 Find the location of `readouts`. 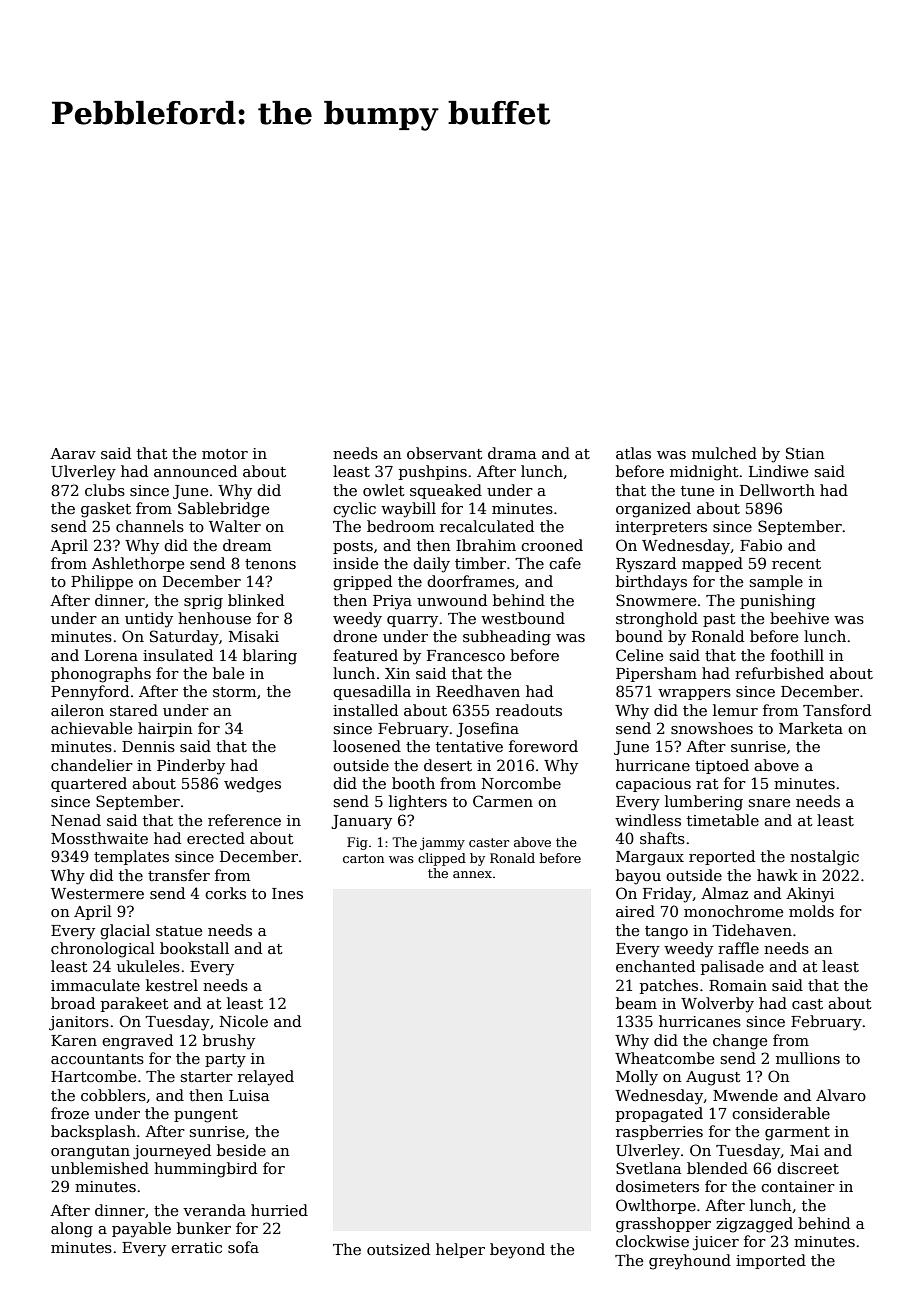

readouts is located at coordinates (529, 710).
